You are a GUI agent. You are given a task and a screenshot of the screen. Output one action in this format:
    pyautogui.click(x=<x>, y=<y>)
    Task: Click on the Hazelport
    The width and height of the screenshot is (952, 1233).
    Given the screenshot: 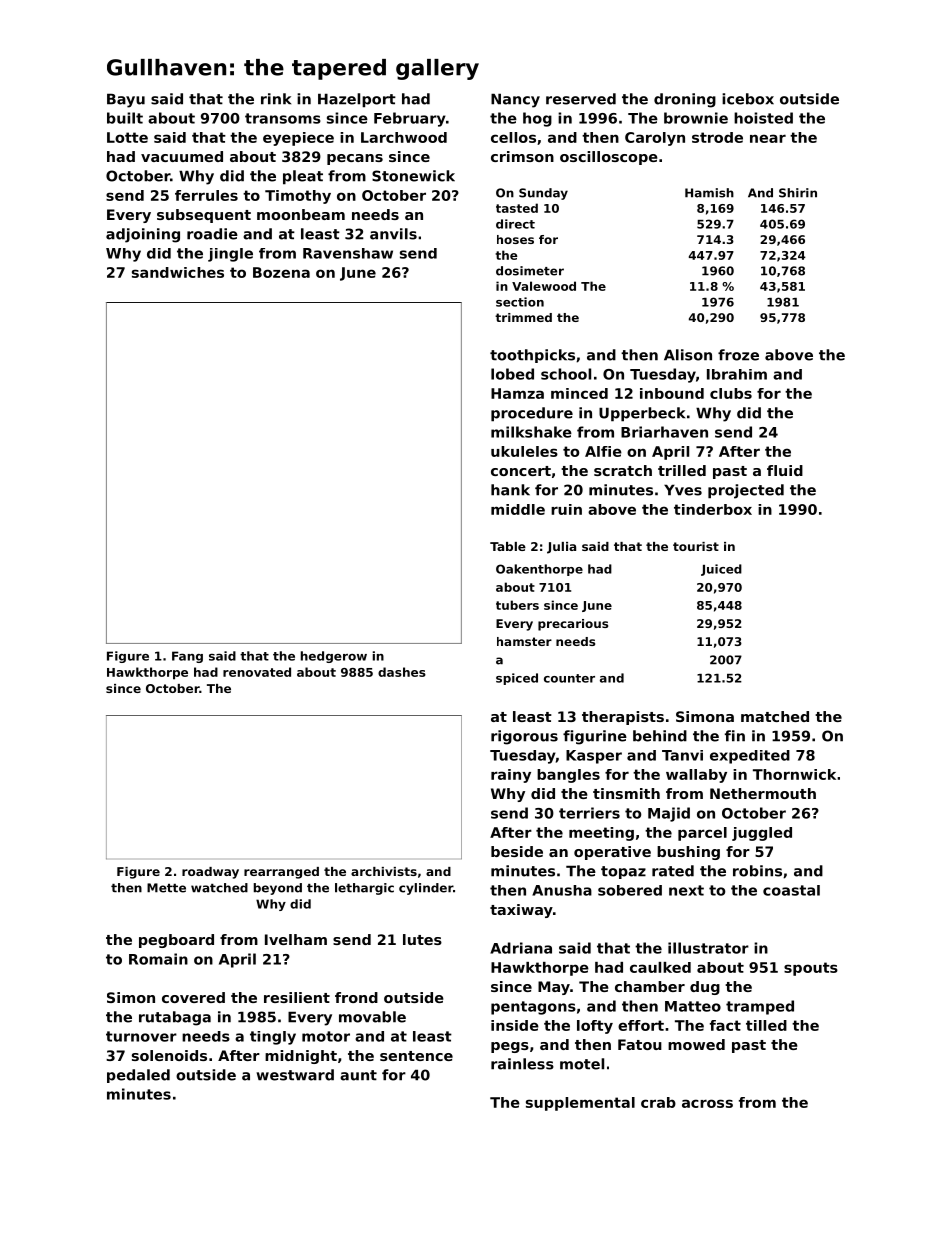 What is the action you would take?
    pyautogui.click(x=357, y=100)
